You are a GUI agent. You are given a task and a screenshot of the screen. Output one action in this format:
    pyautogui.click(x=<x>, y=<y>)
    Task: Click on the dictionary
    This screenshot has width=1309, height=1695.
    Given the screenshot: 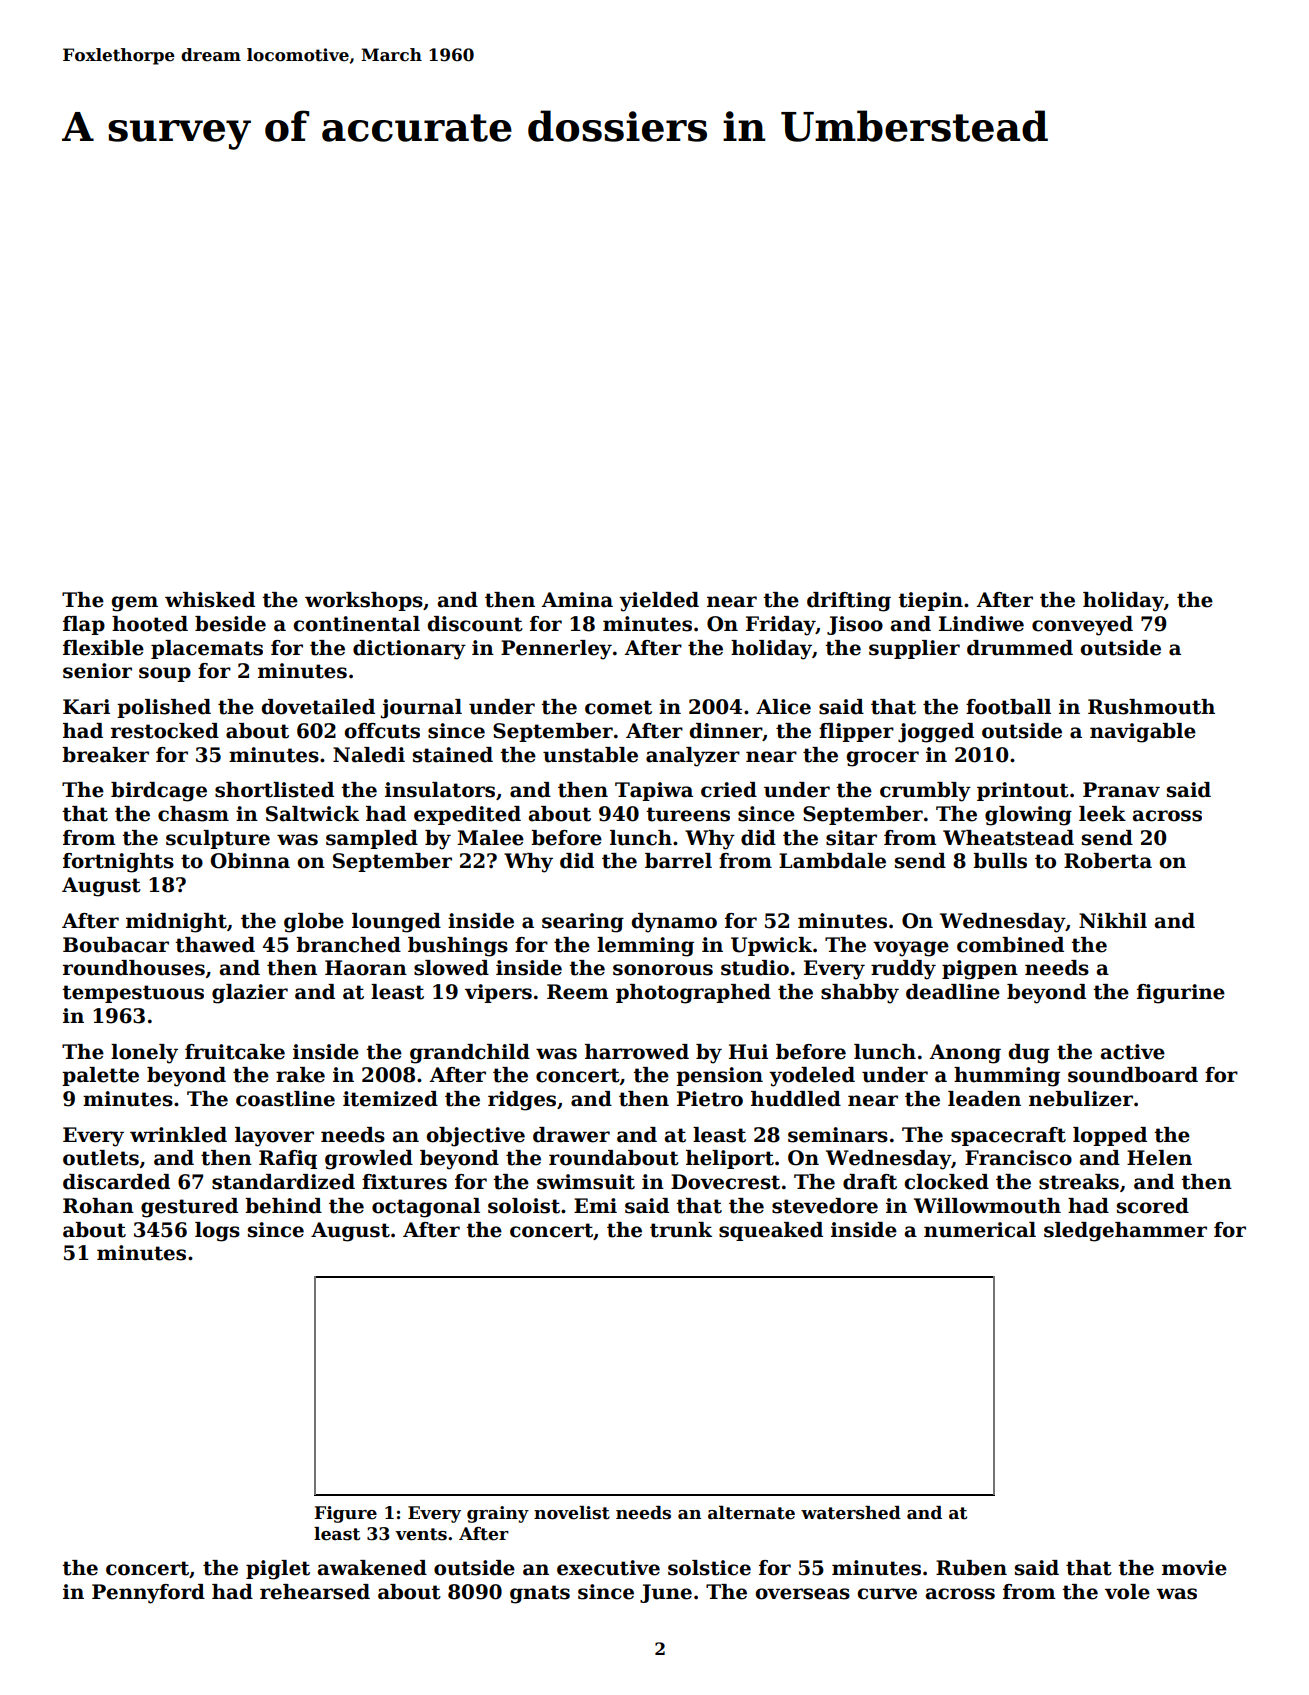 What is the action you would take?
    pyautogui.click(x=409, y=650)
